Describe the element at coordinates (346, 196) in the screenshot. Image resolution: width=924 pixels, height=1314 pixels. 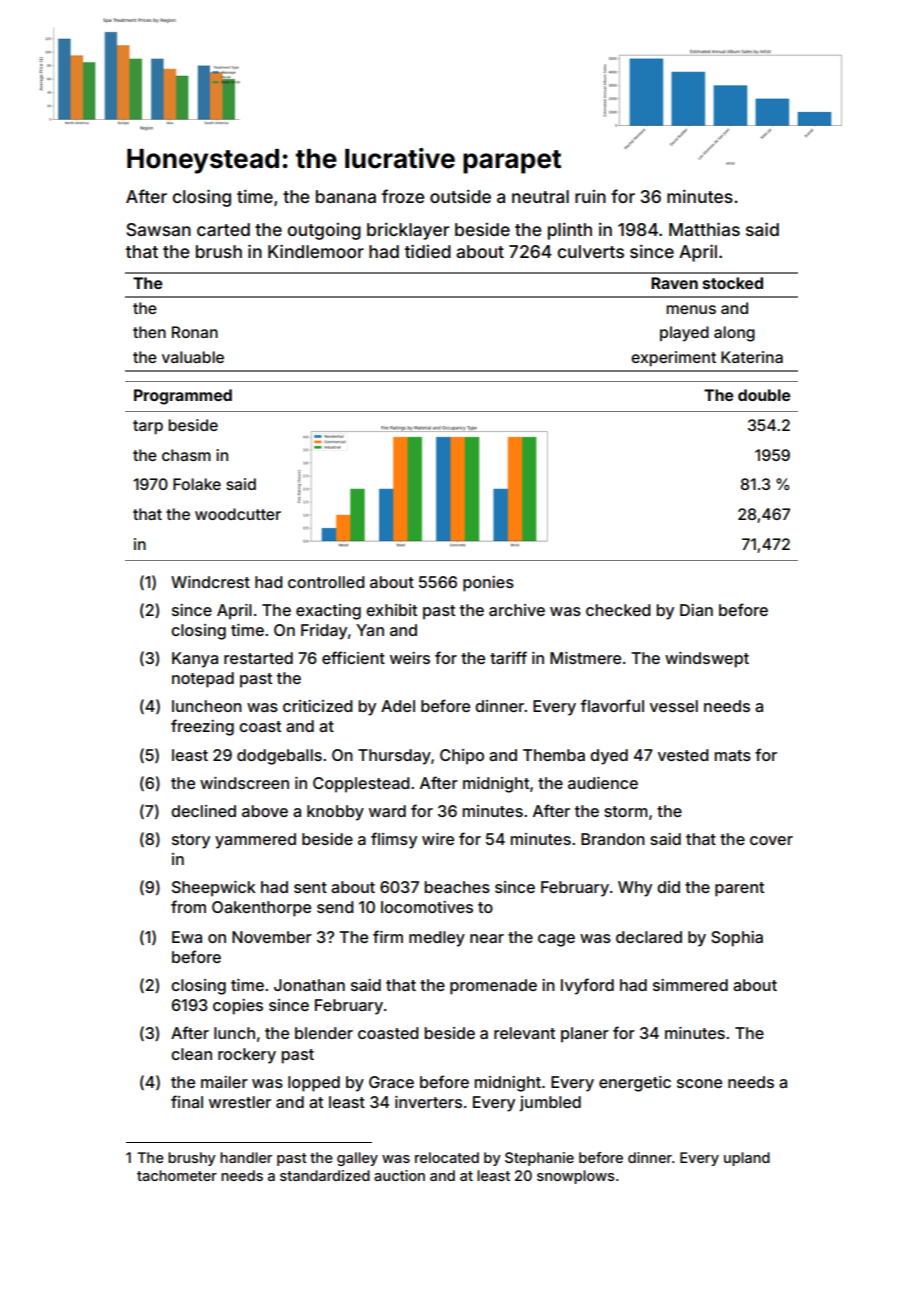
I see `banana` at that location.
